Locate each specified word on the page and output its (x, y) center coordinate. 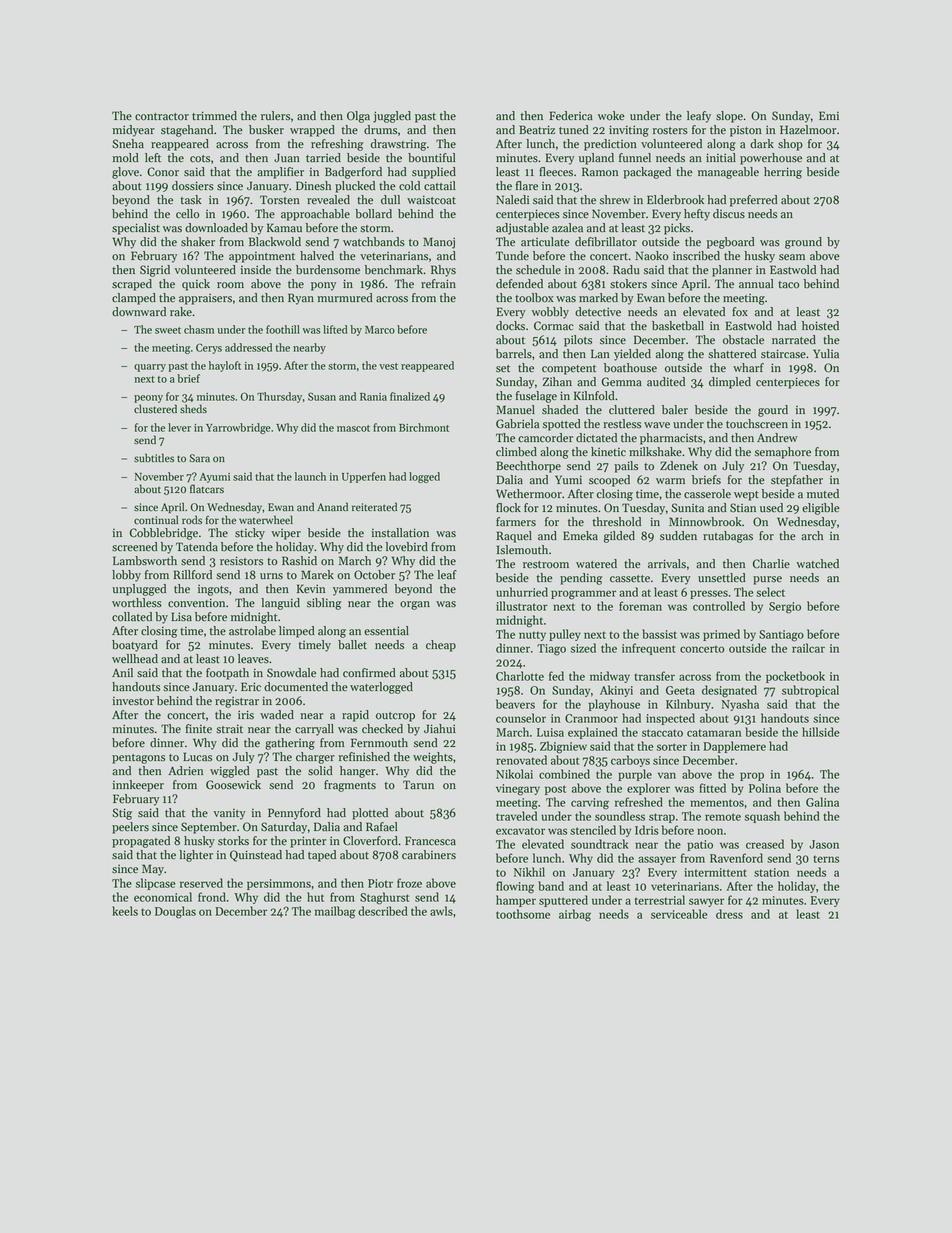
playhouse (614, 705)
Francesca (430, 841)
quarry (150, 368)
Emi (829, 115)
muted (823, 494)
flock (508, 508)
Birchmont (424, 427)
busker (266, 130)
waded (277, 715)
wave (657, 425)
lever (179, 427)
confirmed (369, 673)
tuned (574, 130)
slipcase (155, 884)
